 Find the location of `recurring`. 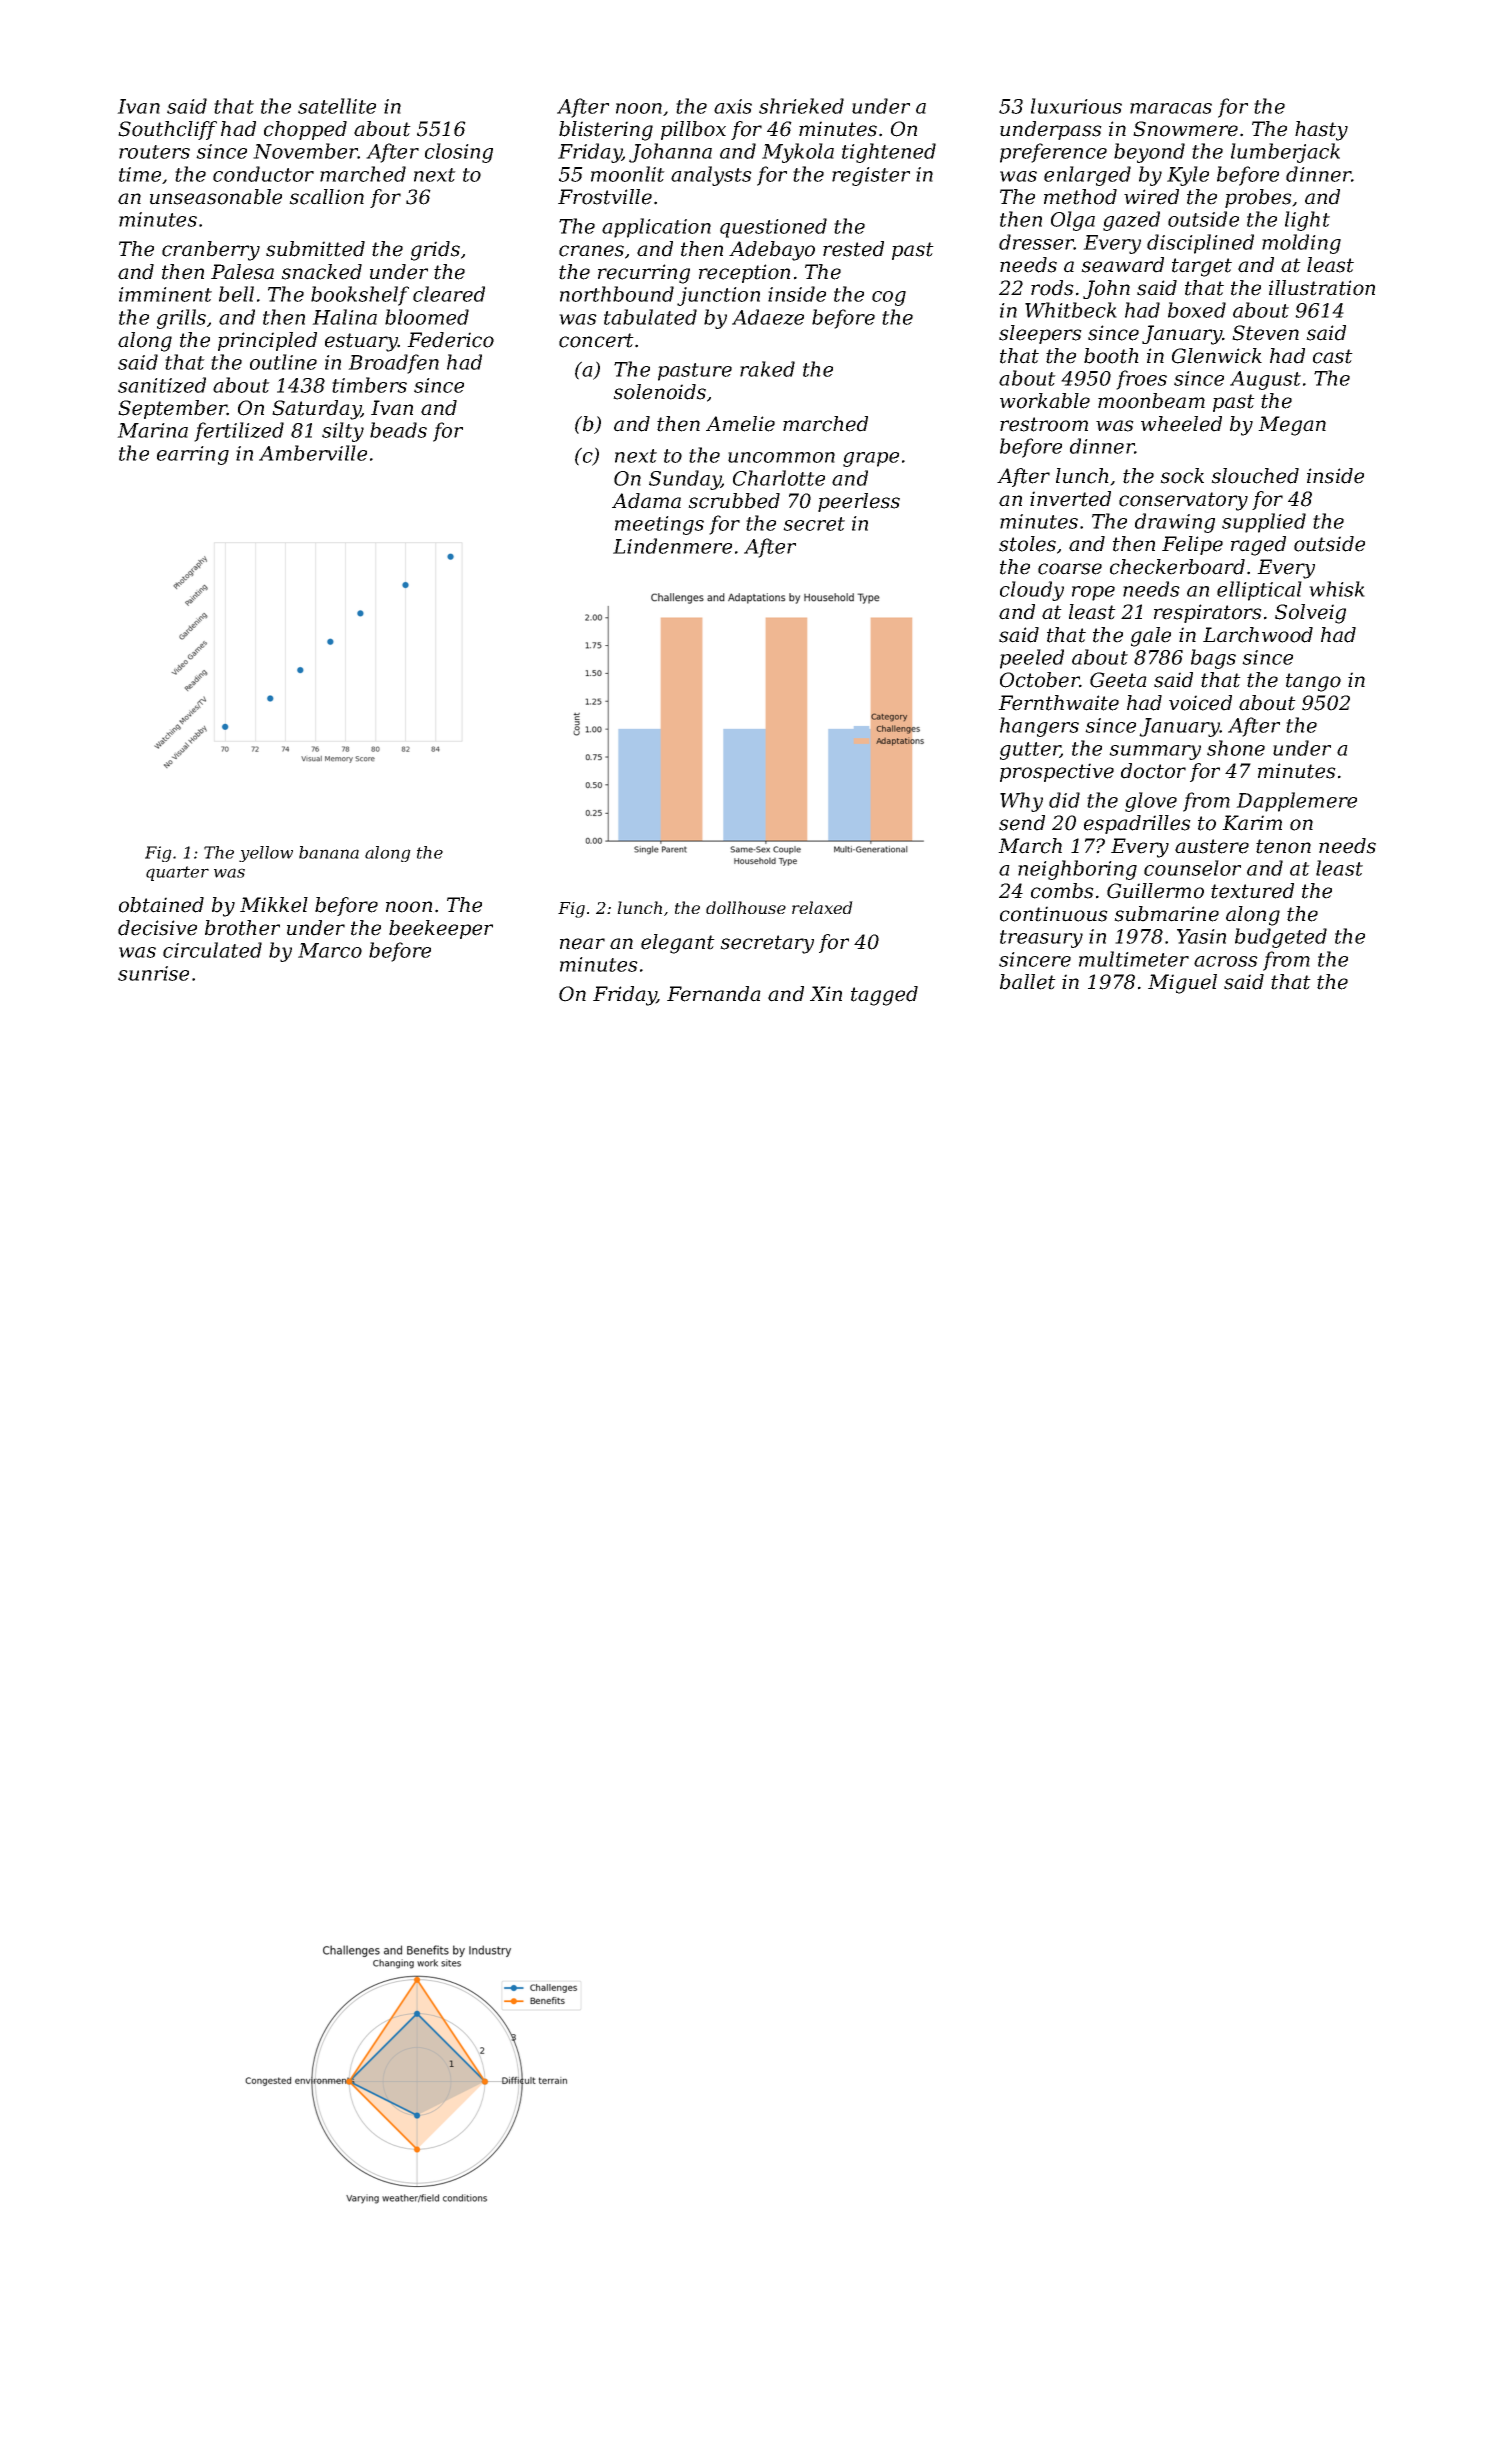

recurring is located at coordinates (644, 274).
